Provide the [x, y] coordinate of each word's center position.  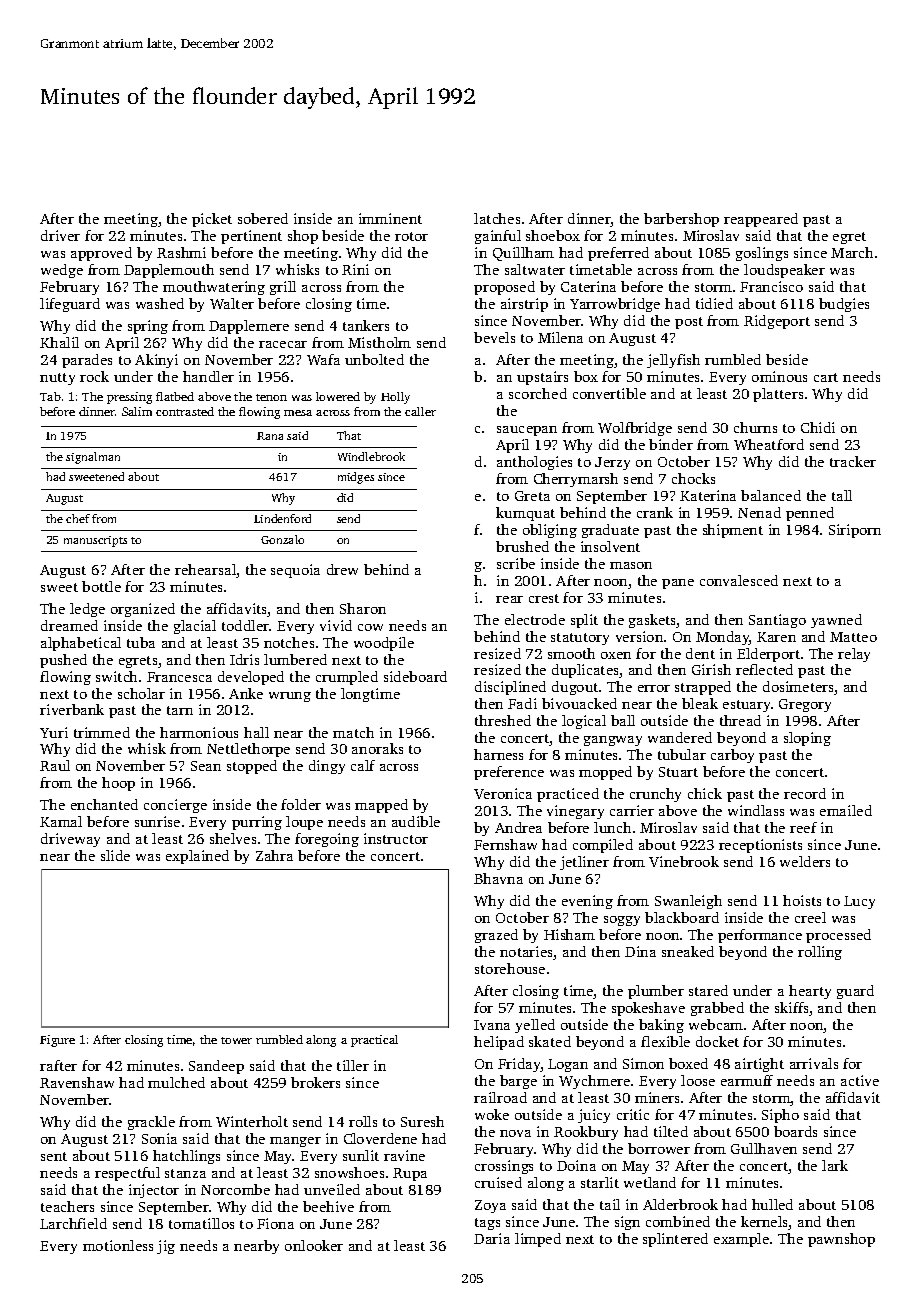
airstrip [524, 305]
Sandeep [216, 1067]
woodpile [384, 644]
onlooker [314, 1245]
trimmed [102, 732]
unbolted [374, 359]
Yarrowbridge [615, 305]
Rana [270, 436]
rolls [363, 1121]
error [654, 688]
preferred [618, 254]
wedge [62, 271]
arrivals [814, 1063]
